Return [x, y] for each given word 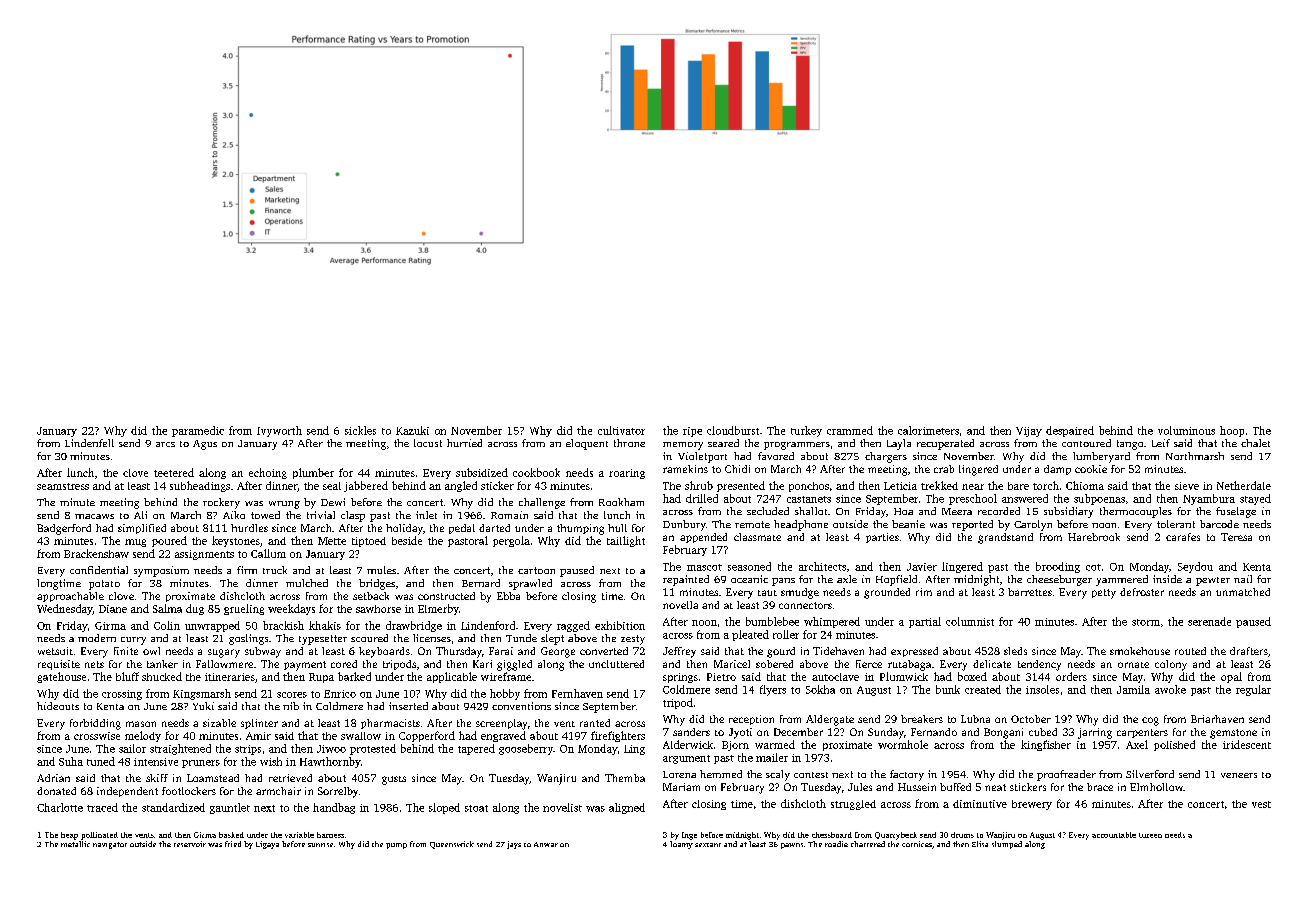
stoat [476, 808]
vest [1261, 804]
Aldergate [830, 720]
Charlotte [60, 807]
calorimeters [928, 430]
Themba [625, 778]
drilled [702, 498]
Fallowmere [224, 664]
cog [1150, 721]
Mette [332, 541]
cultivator [621, 430]
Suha [71, 761]
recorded [999, 511]
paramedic [198, 431]
